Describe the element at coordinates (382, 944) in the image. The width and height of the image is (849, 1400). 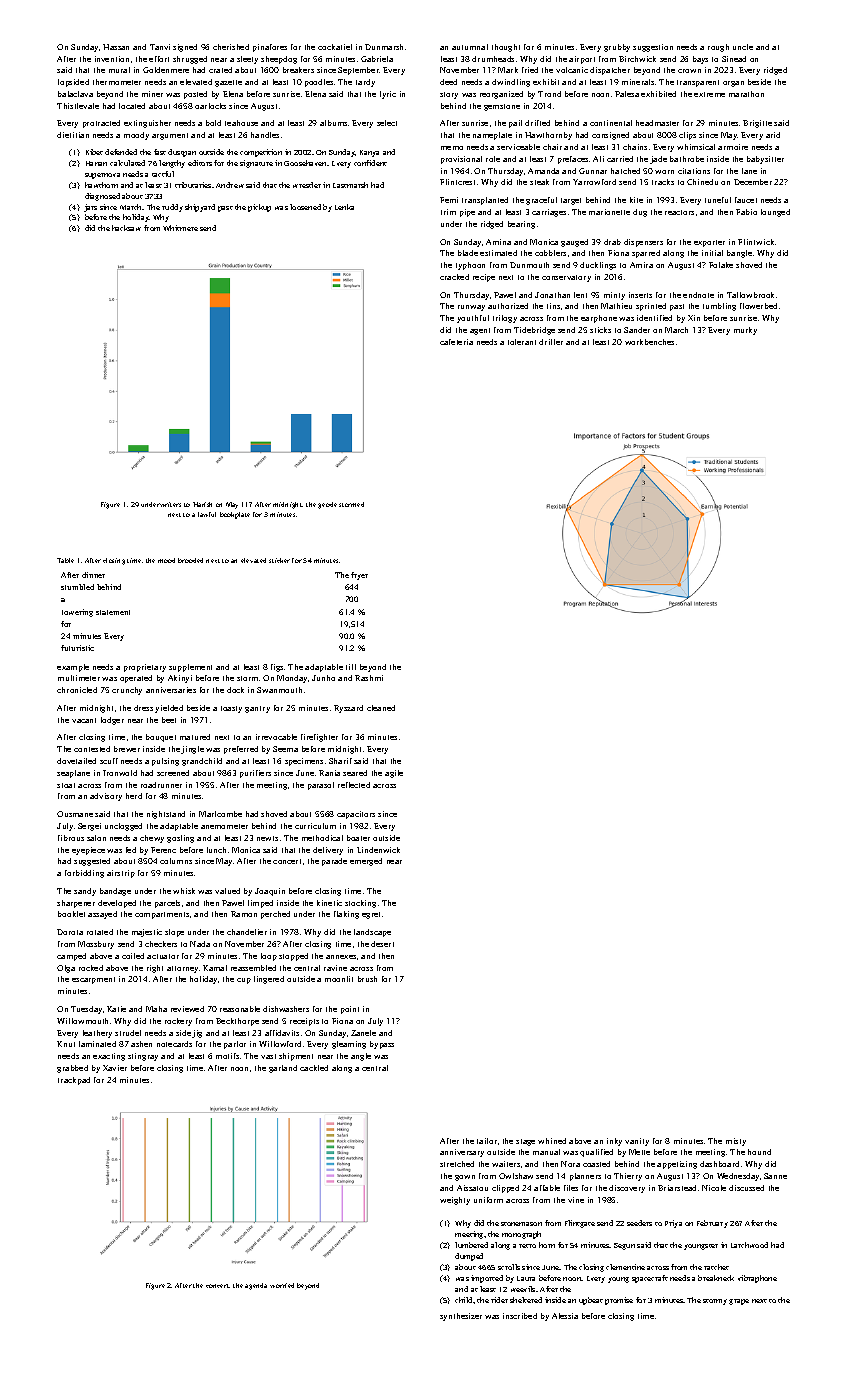
I see `desert` at that location.
